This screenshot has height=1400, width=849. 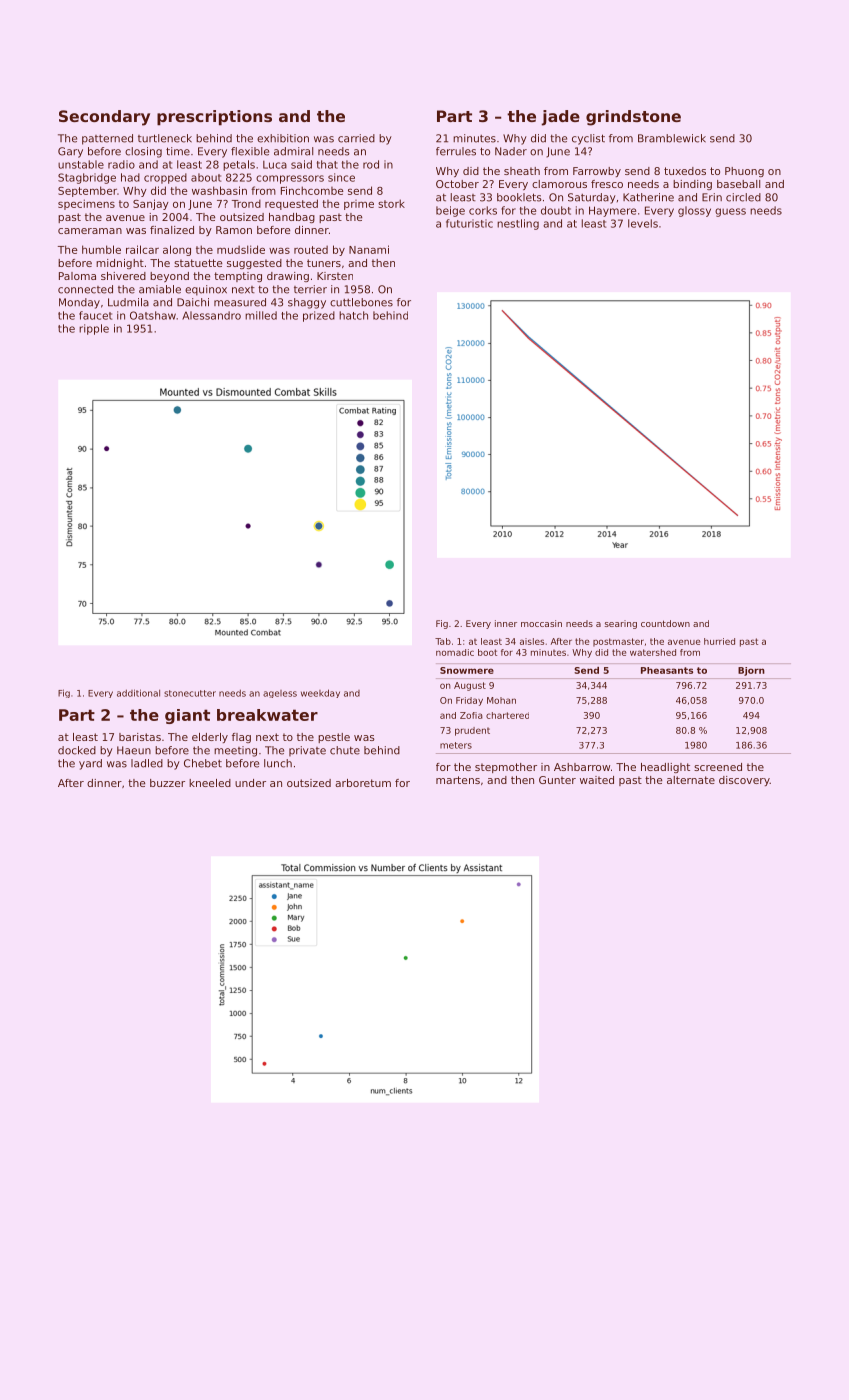 I want to click on levels, so click(x=643, y=223).
